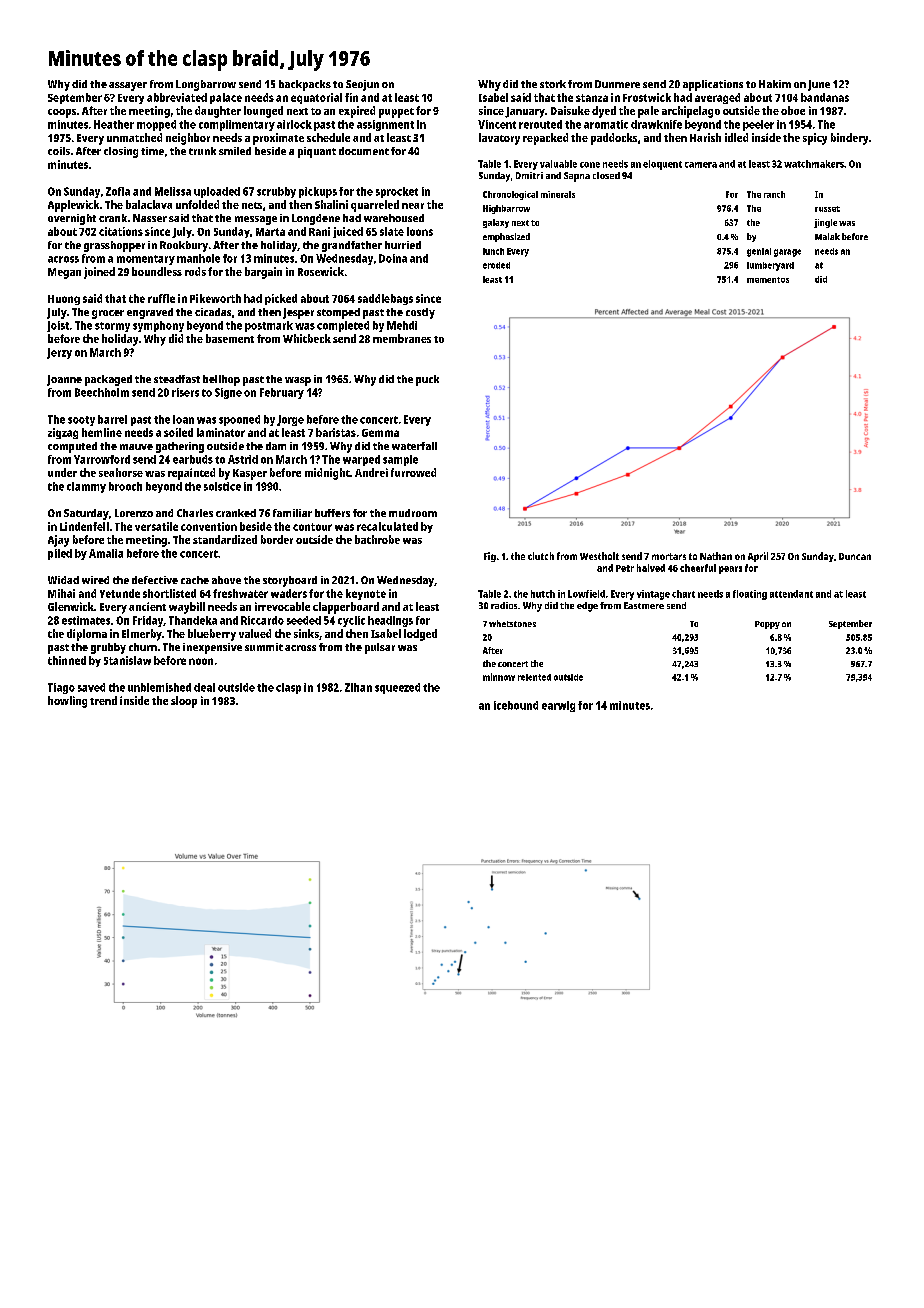 Image resolution: width=924 pixels, height=1308 pixels. What do you see at coordinates (787, 253) in the screenshot?
I see `garage` at bounding box center [787, 253].
